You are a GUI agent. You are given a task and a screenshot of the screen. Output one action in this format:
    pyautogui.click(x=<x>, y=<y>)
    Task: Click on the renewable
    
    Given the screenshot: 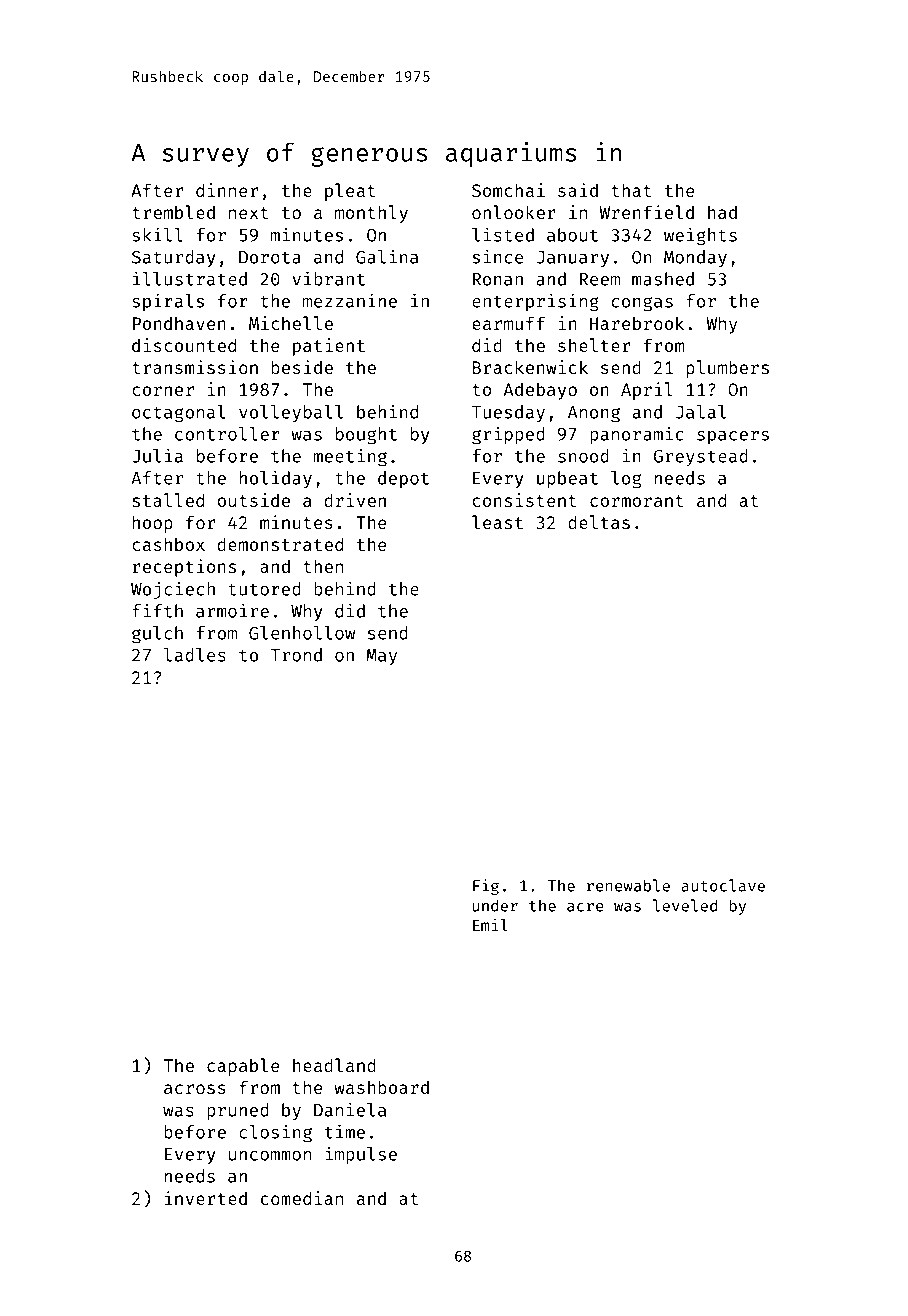 What is the action you would take?
    pyautogui.click(x=628, y=885)
